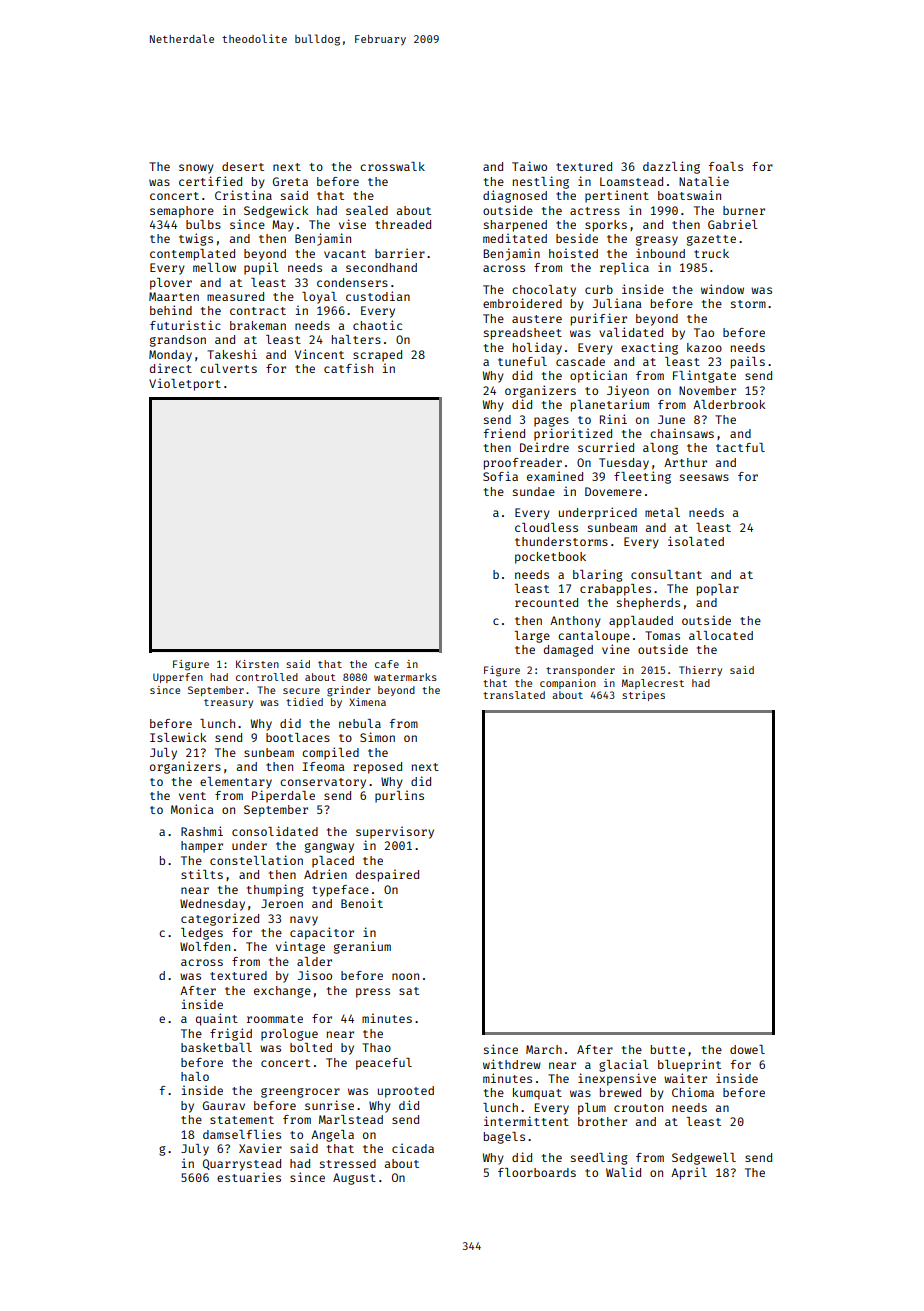 The width and height of the image is (924, 1311). I want to click on butte, so click(668, 1049).
